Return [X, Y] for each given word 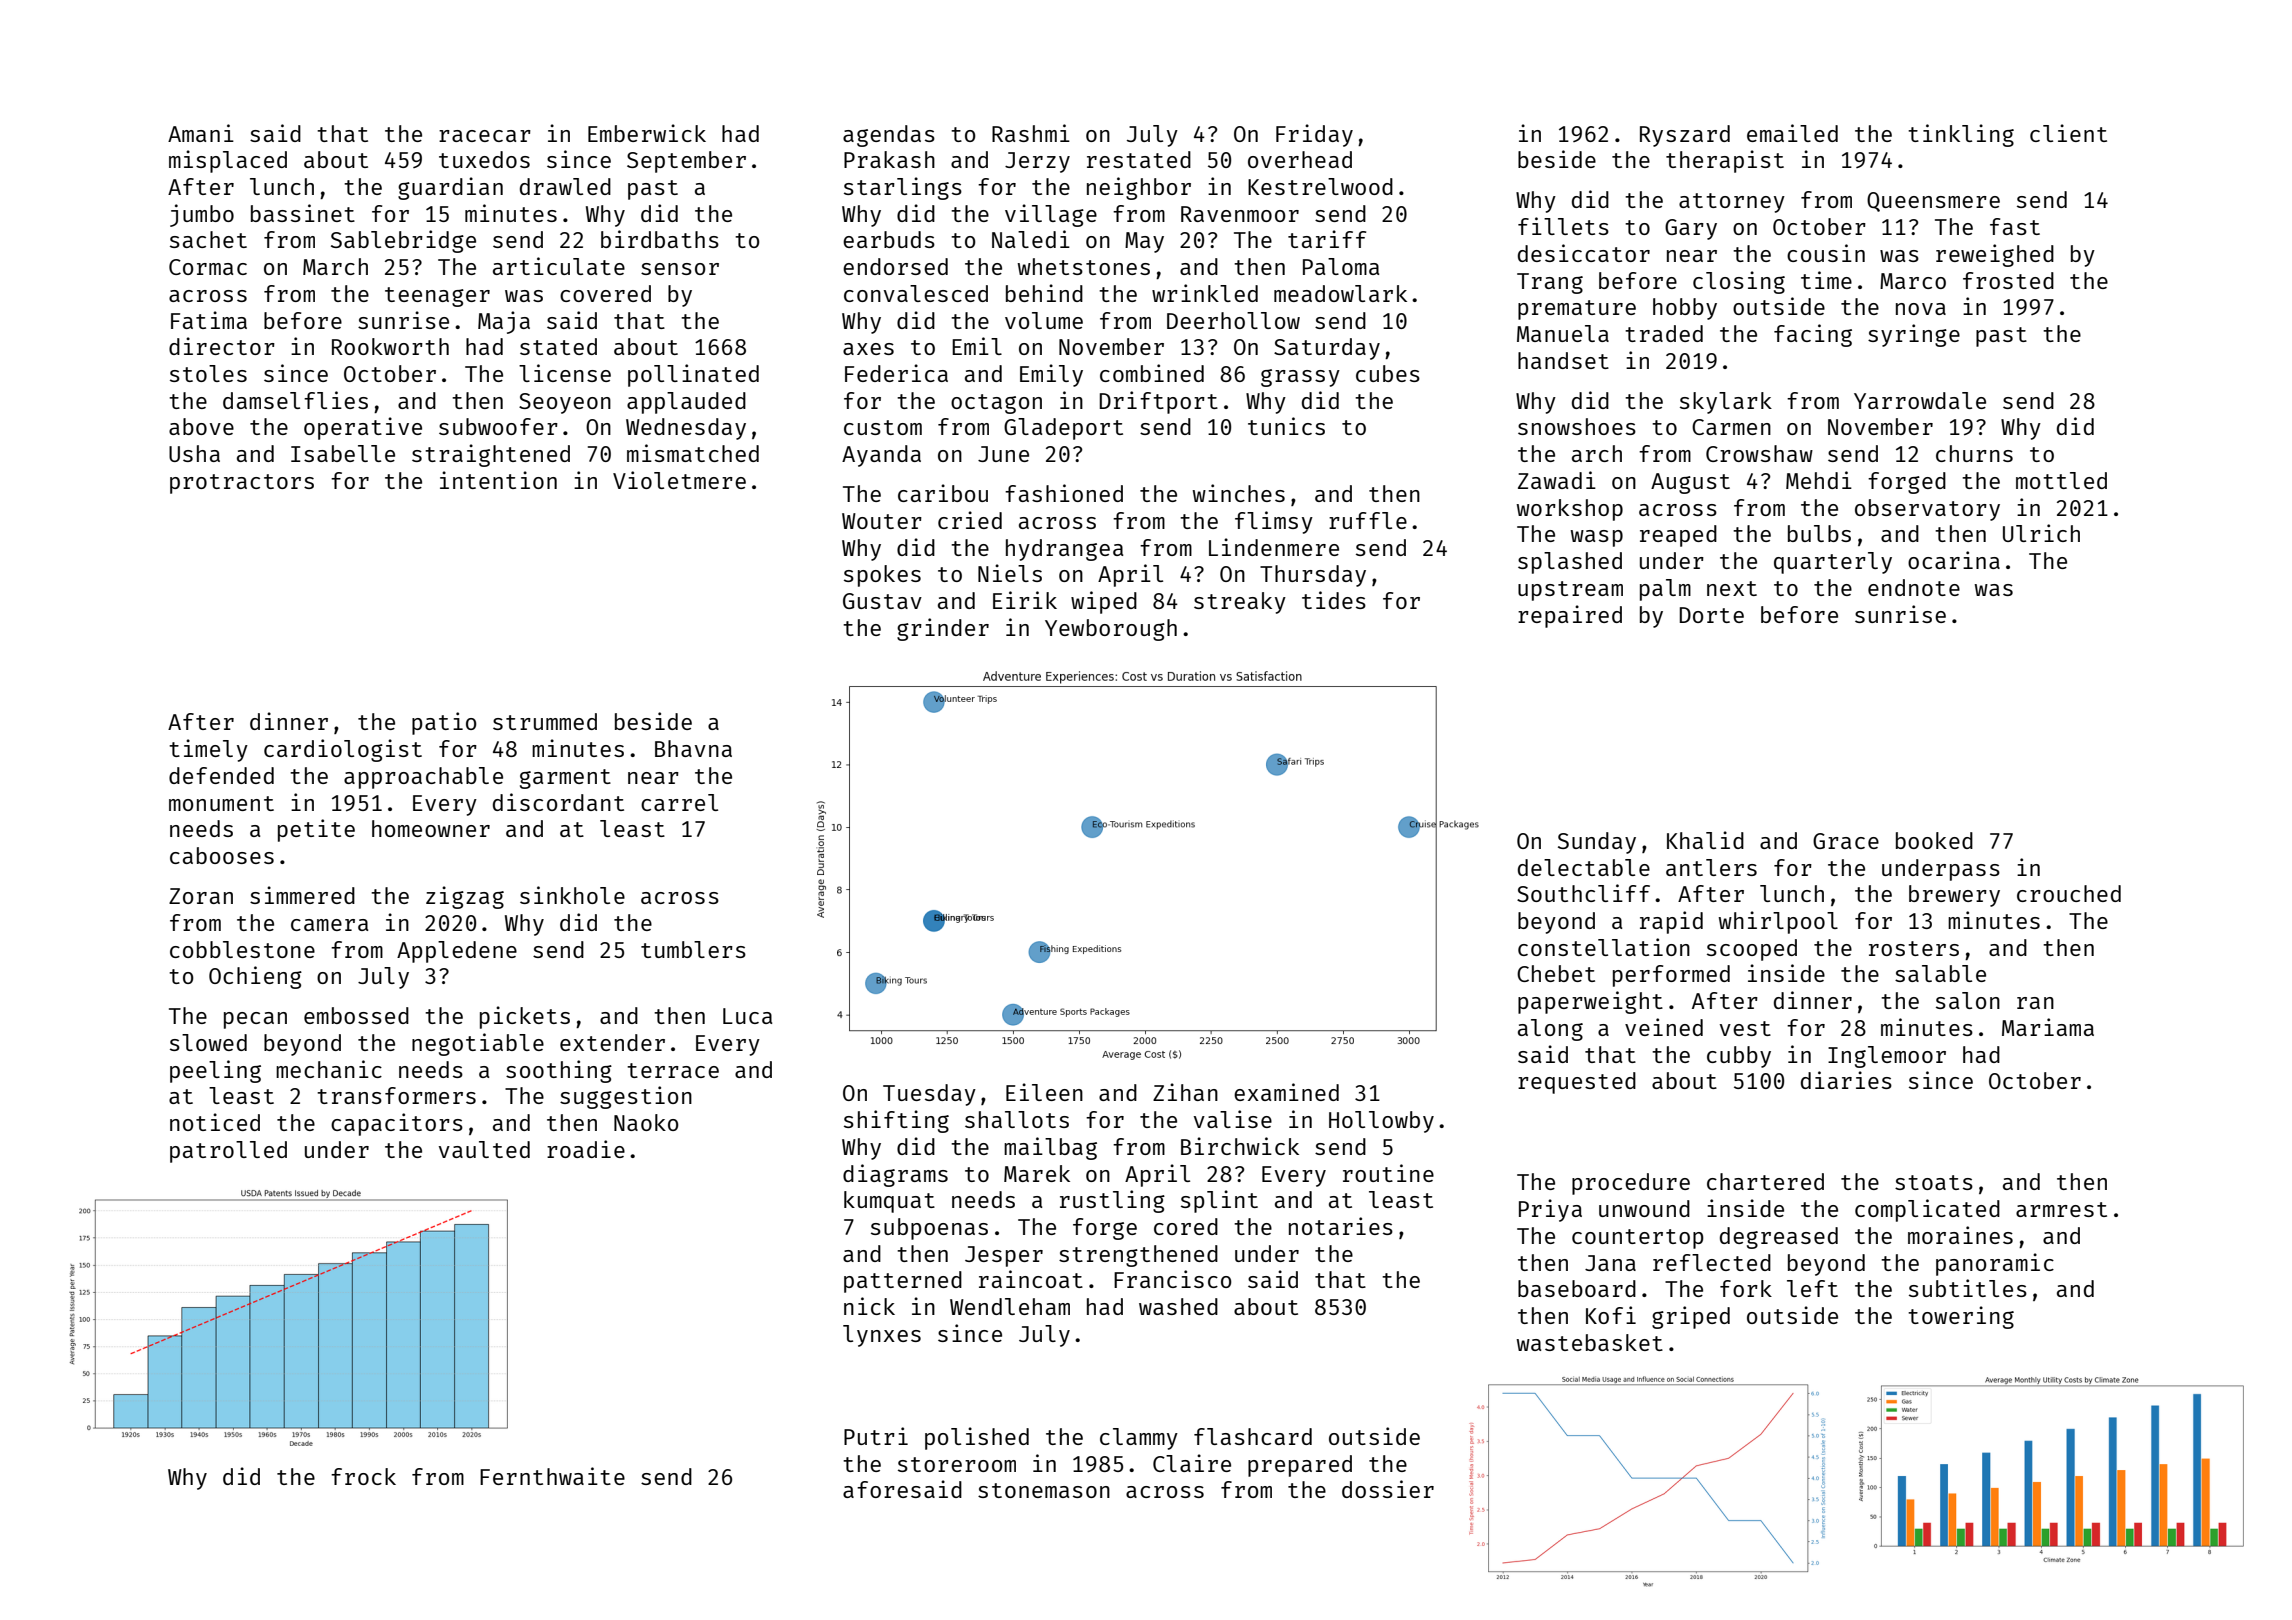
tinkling [1961, 135]
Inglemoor [1887, 1057]
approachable [423, 778]
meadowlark [1340, 293]
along [1550, 1030]
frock [363, 1476]
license [565, 373]
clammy [1139, 1439]
